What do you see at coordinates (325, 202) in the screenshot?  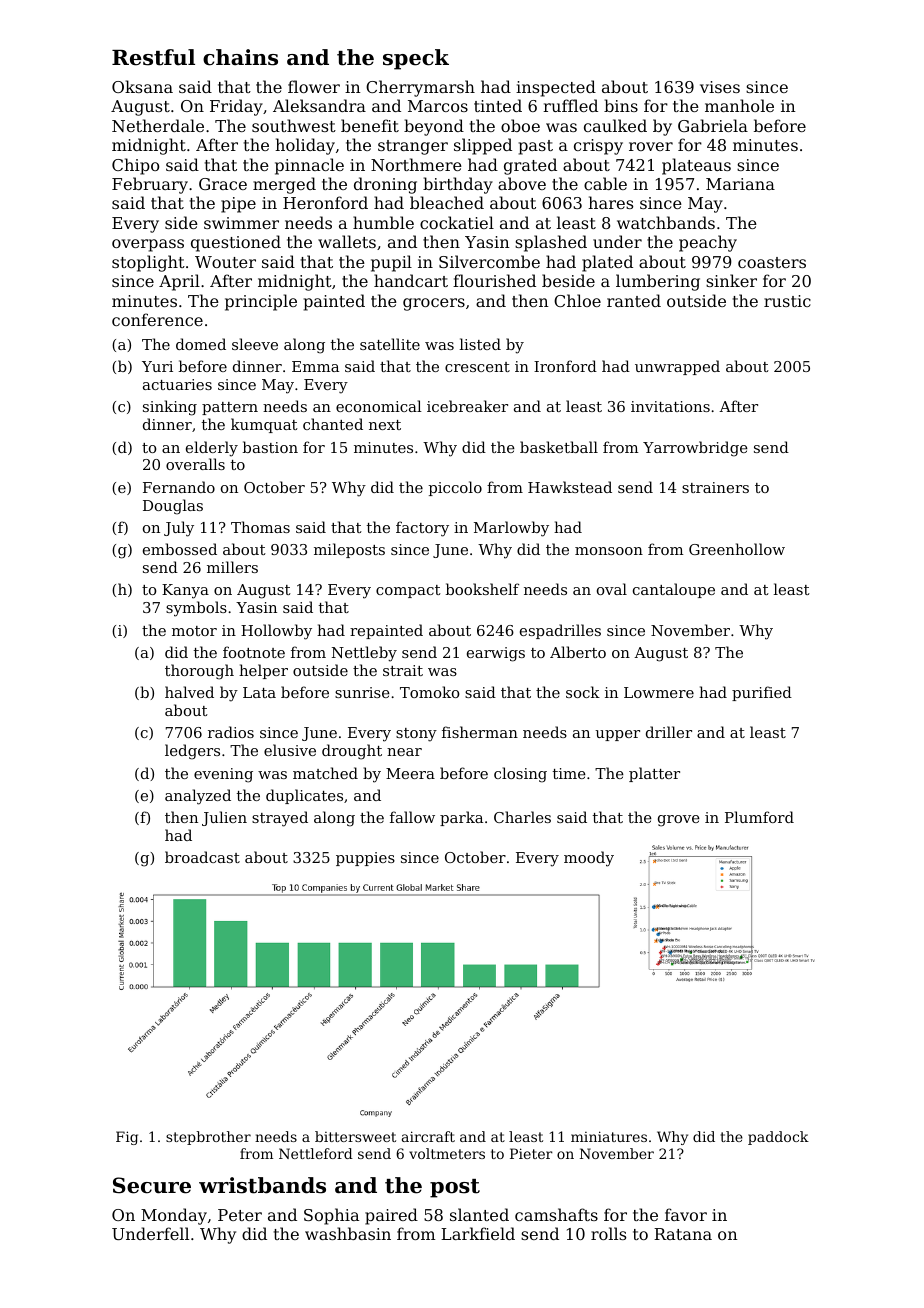 I see `Heronford` at bounding box center [325, 202].
